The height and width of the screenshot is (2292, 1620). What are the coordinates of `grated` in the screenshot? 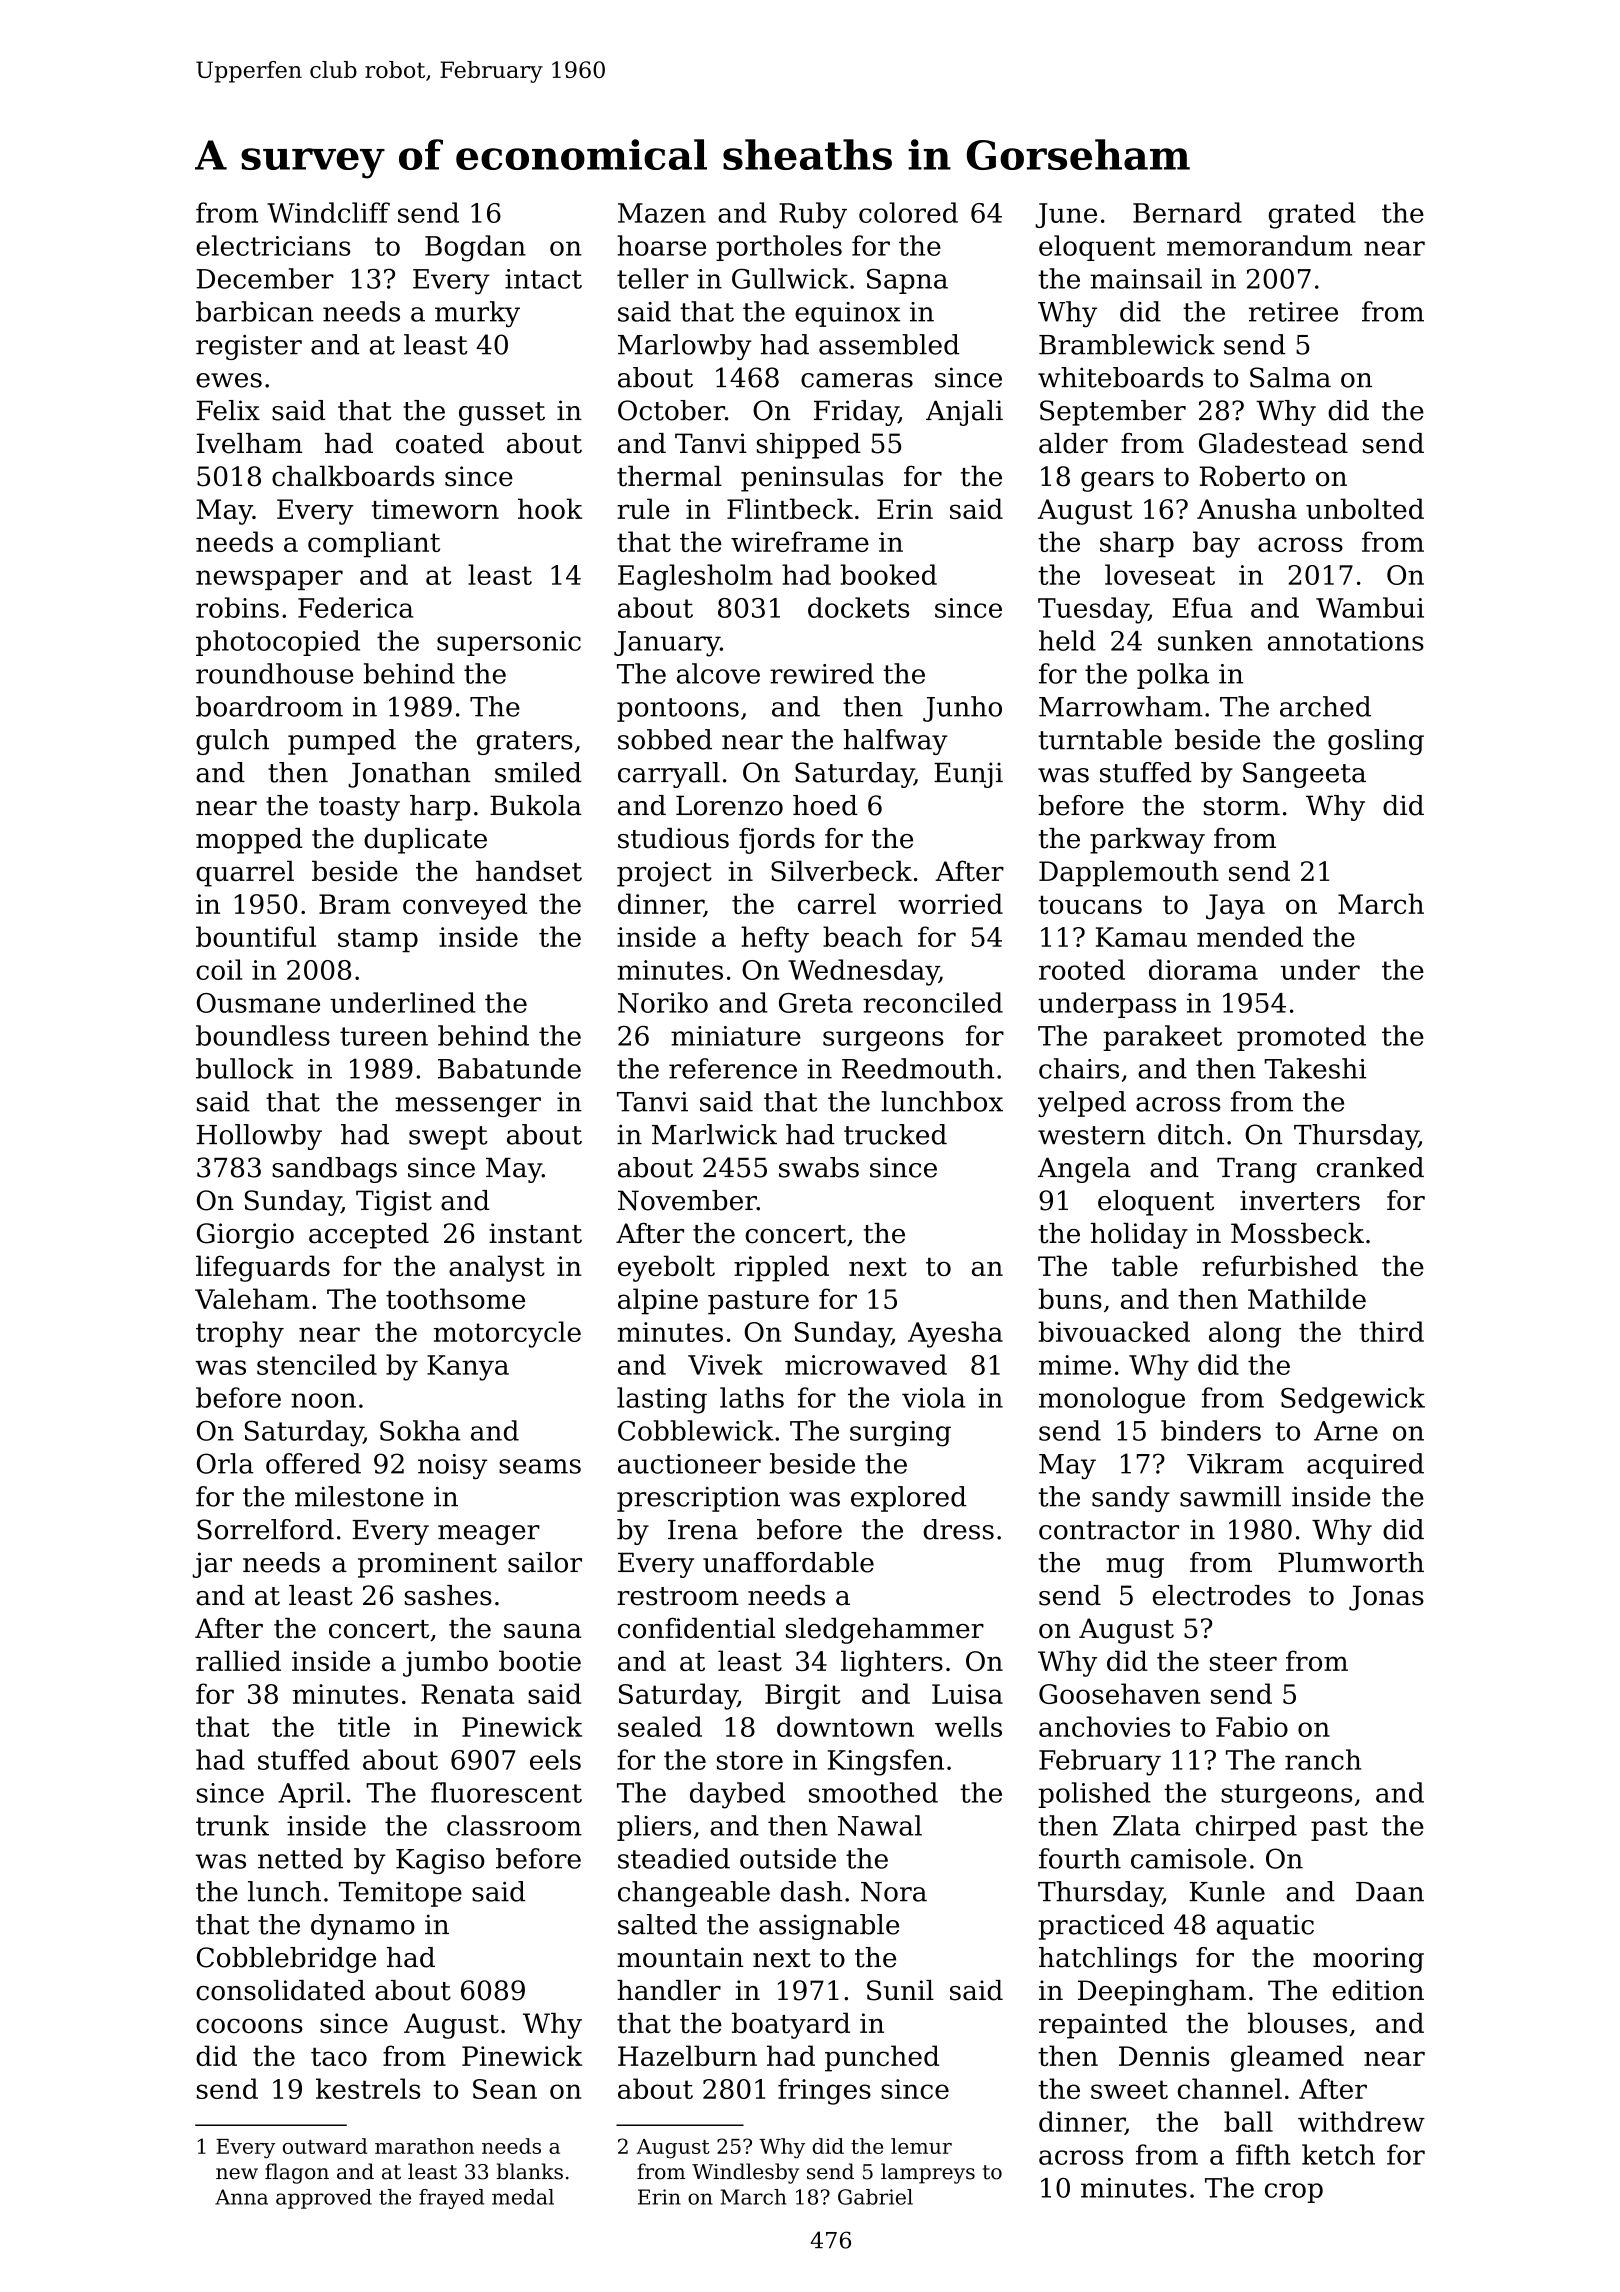 It's located at (1312, 215).
